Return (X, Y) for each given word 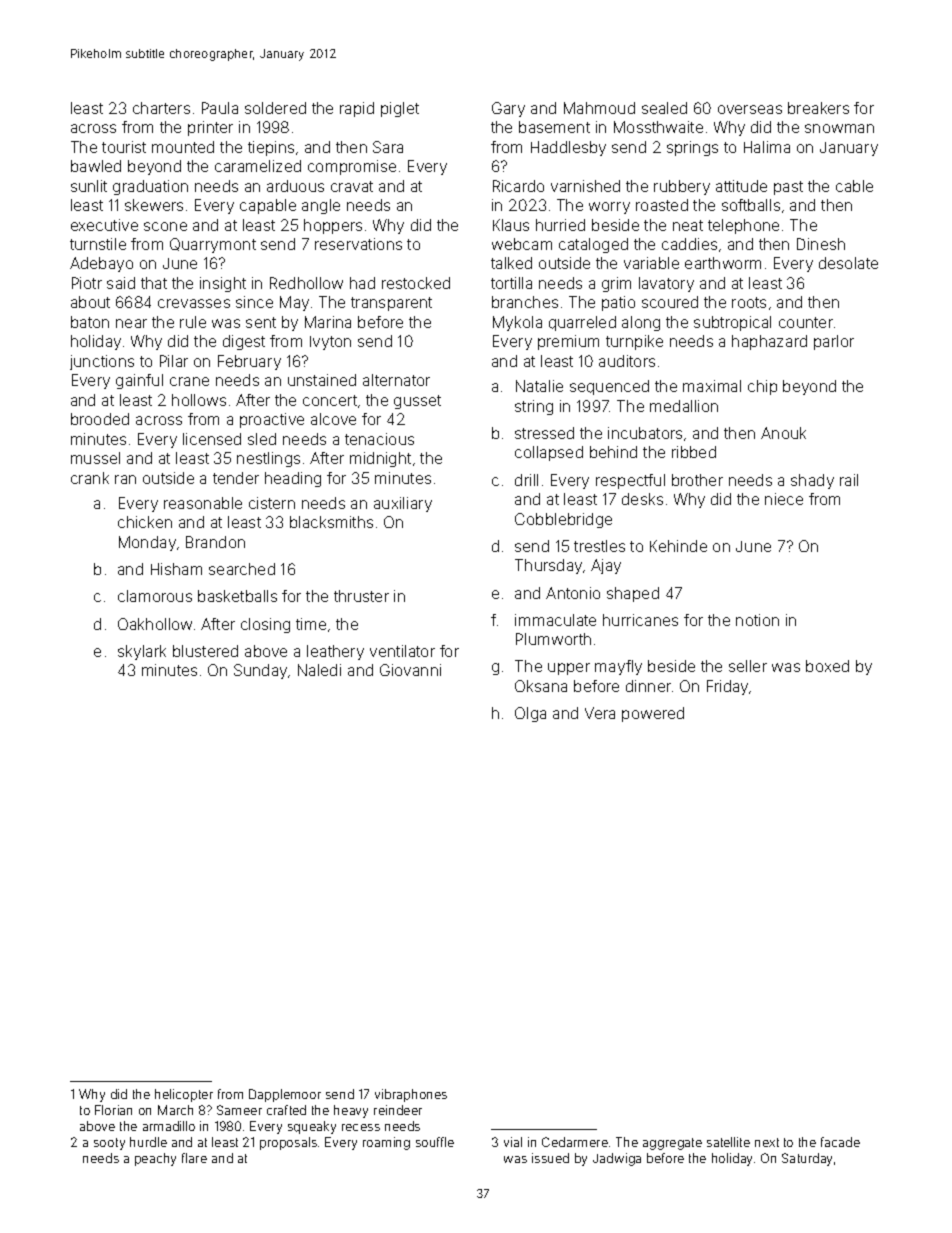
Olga (530, 714)
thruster (361, 596)
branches (525, 302)
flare (194, 1158)
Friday (728, 687)
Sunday (260, 671)
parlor (834, 342)
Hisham (176, 569)
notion (757, 620)
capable (268, 206)
